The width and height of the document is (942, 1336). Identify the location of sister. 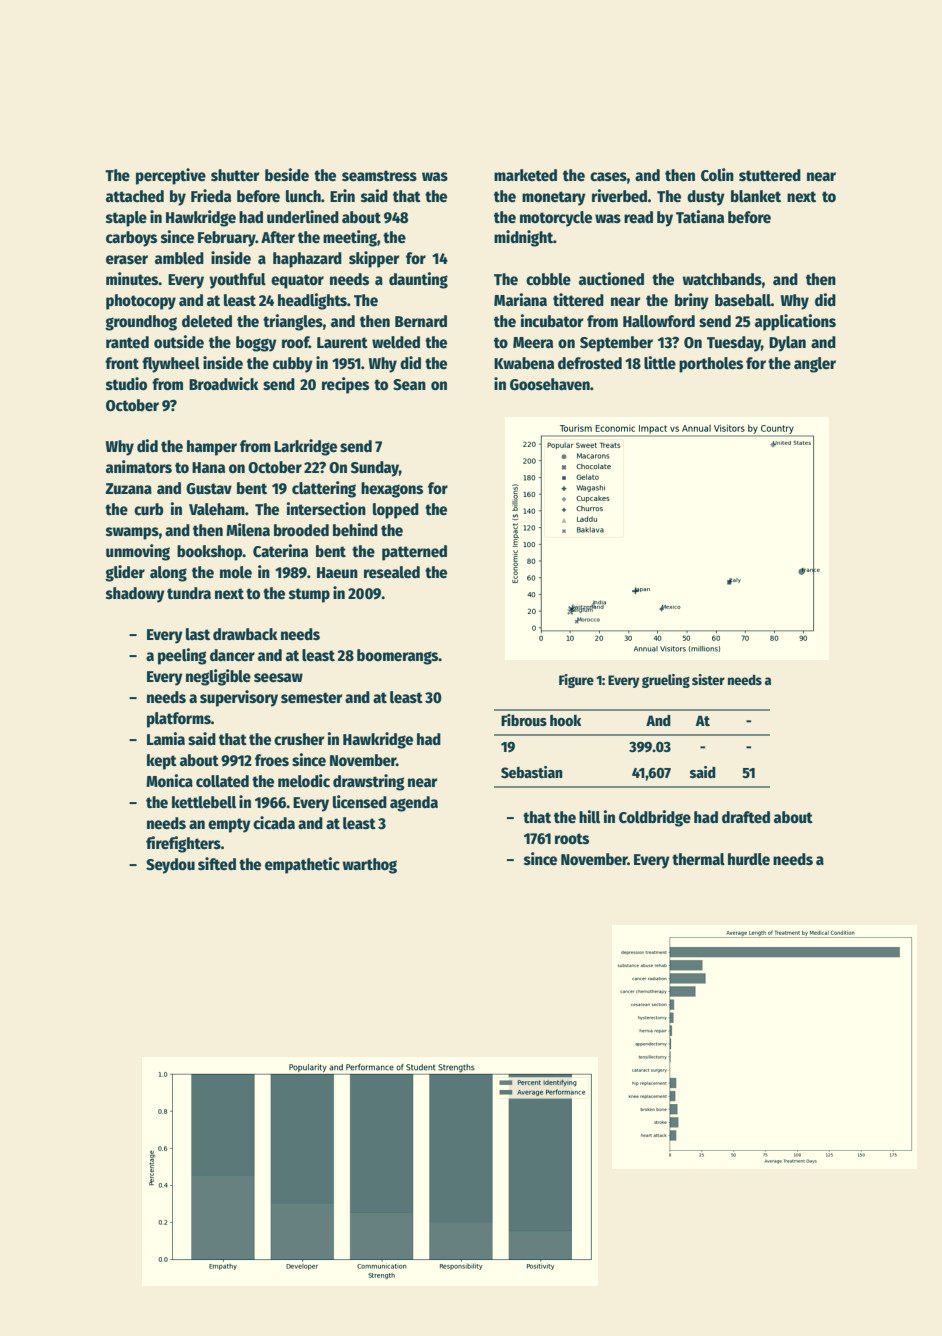
(708, 679).
